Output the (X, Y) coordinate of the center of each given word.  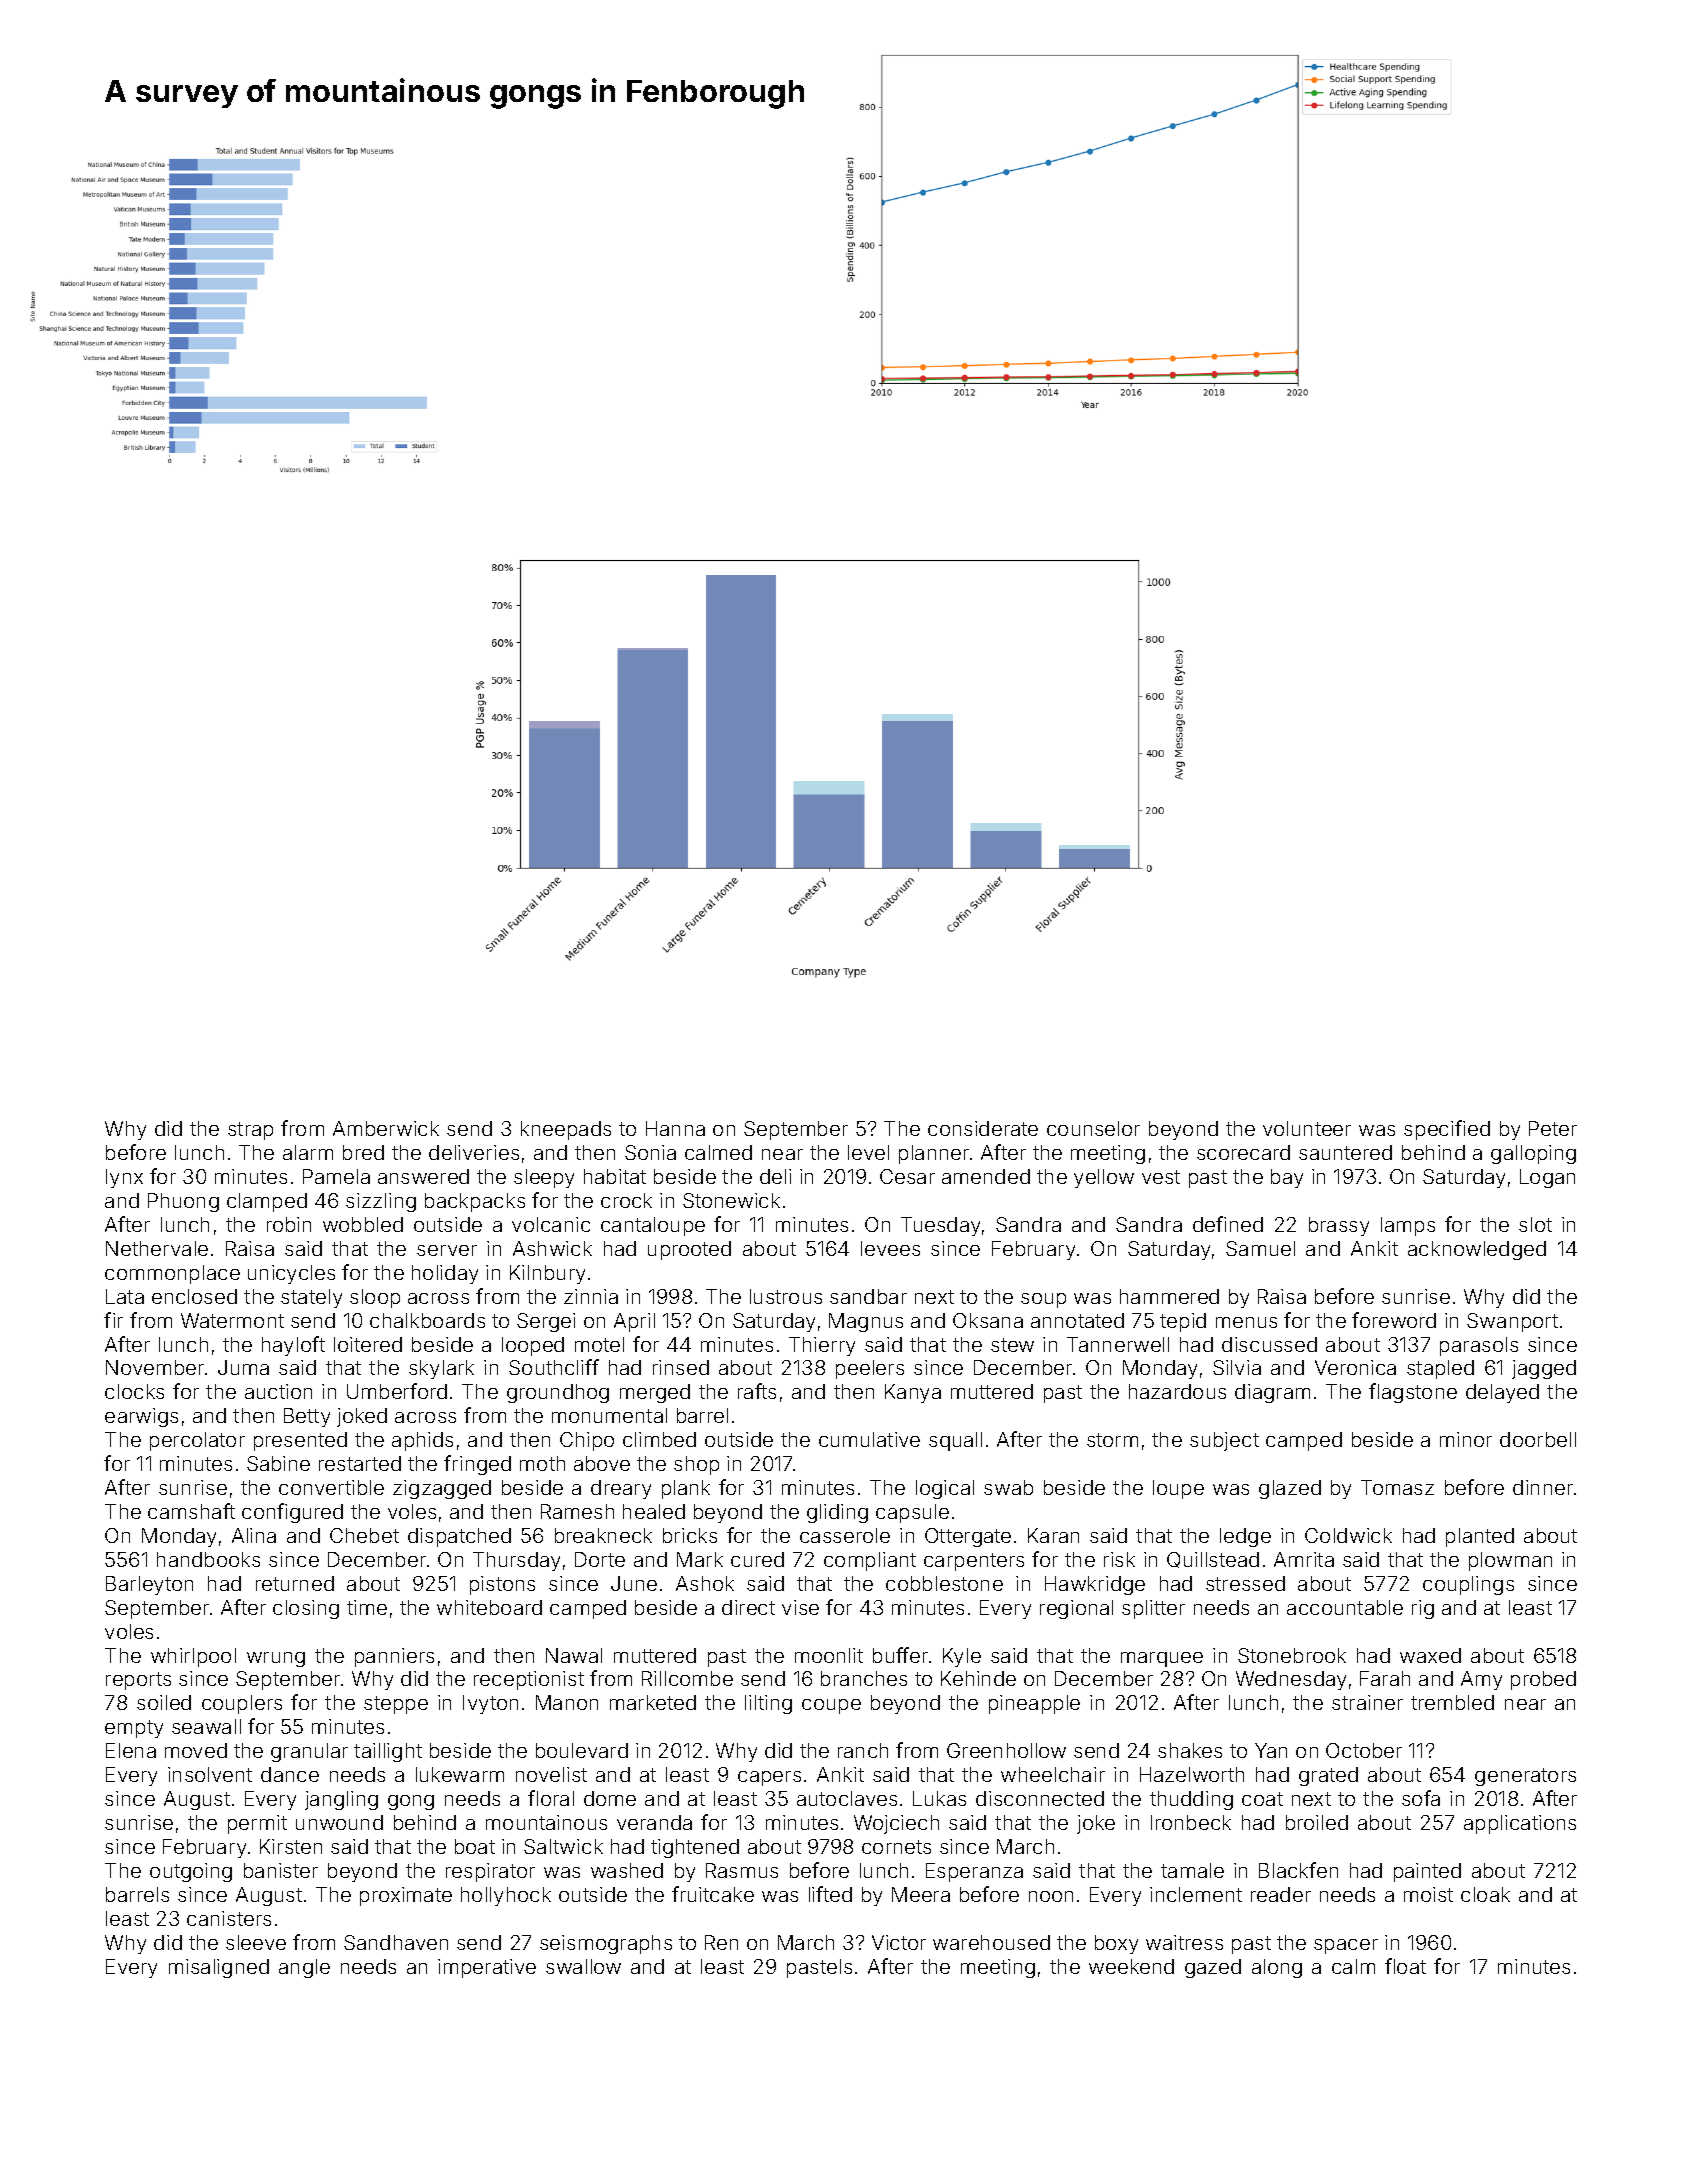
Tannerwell (1118, 1344)
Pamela (336, 1176)
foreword (1394, 1320)
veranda (654, 1822)
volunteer (1307, 1128)
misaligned (219, 1968)
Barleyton (149, 1585)
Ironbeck (1191, 1822)
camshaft (191, 1511)
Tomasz (1397, 1487)
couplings (1468, 1585)
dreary (621, 1489)
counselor (1093, 1128)
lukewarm (460, 1774)
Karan (1053, 1535)
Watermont (232, 1320)
